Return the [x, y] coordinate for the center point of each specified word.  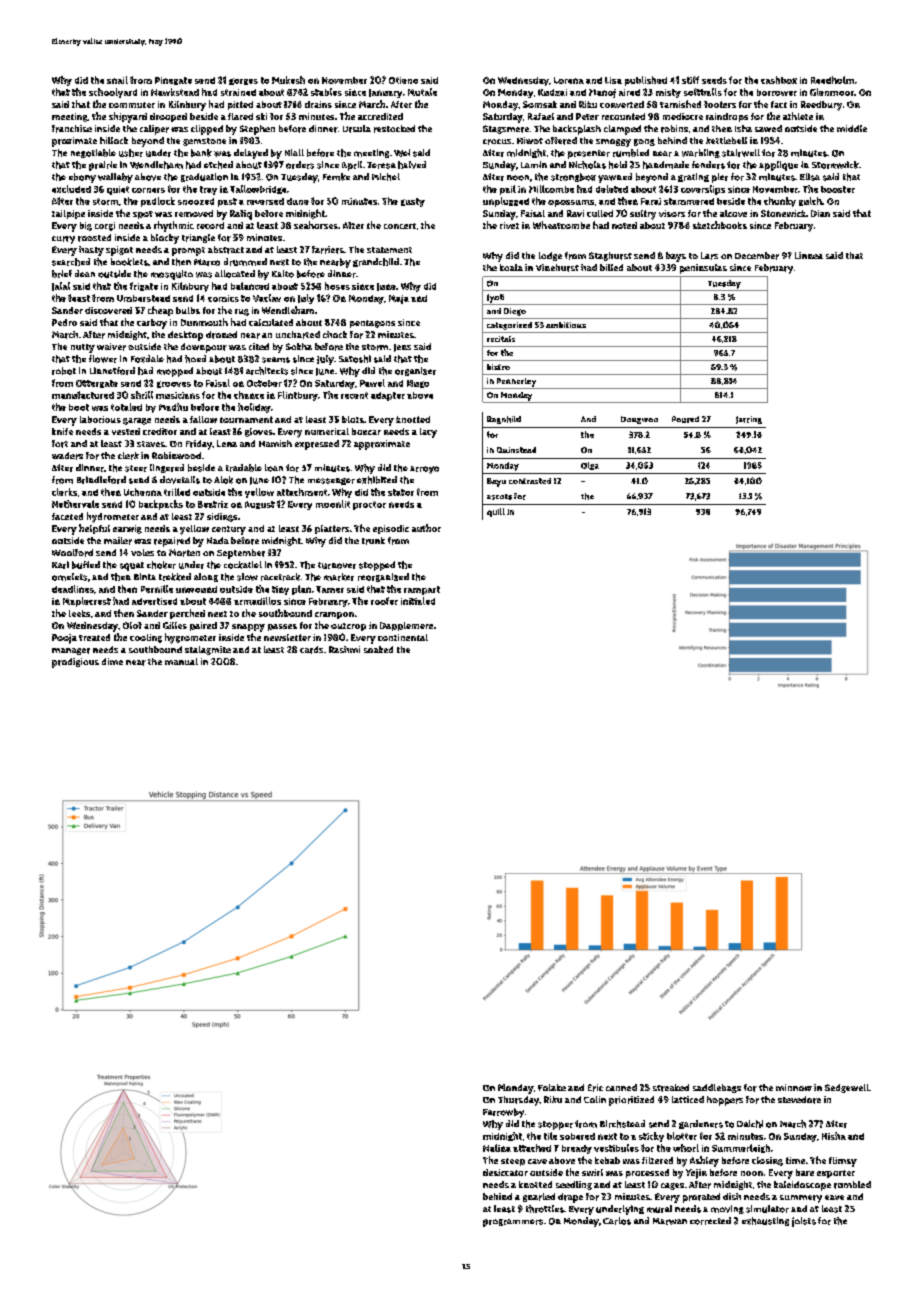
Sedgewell [847, 1088]
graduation [204, 177]
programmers [513, 1223]
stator [401, 492]
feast [79, 298]
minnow [794, 1087]
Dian [820, 213]
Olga [590, 466]
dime [112, 661]
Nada [218, 540]
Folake [552, 1087]
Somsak [540, 104]
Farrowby [503, 1113]
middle [852, 128]
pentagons [372, 324]
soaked [378, 649]
